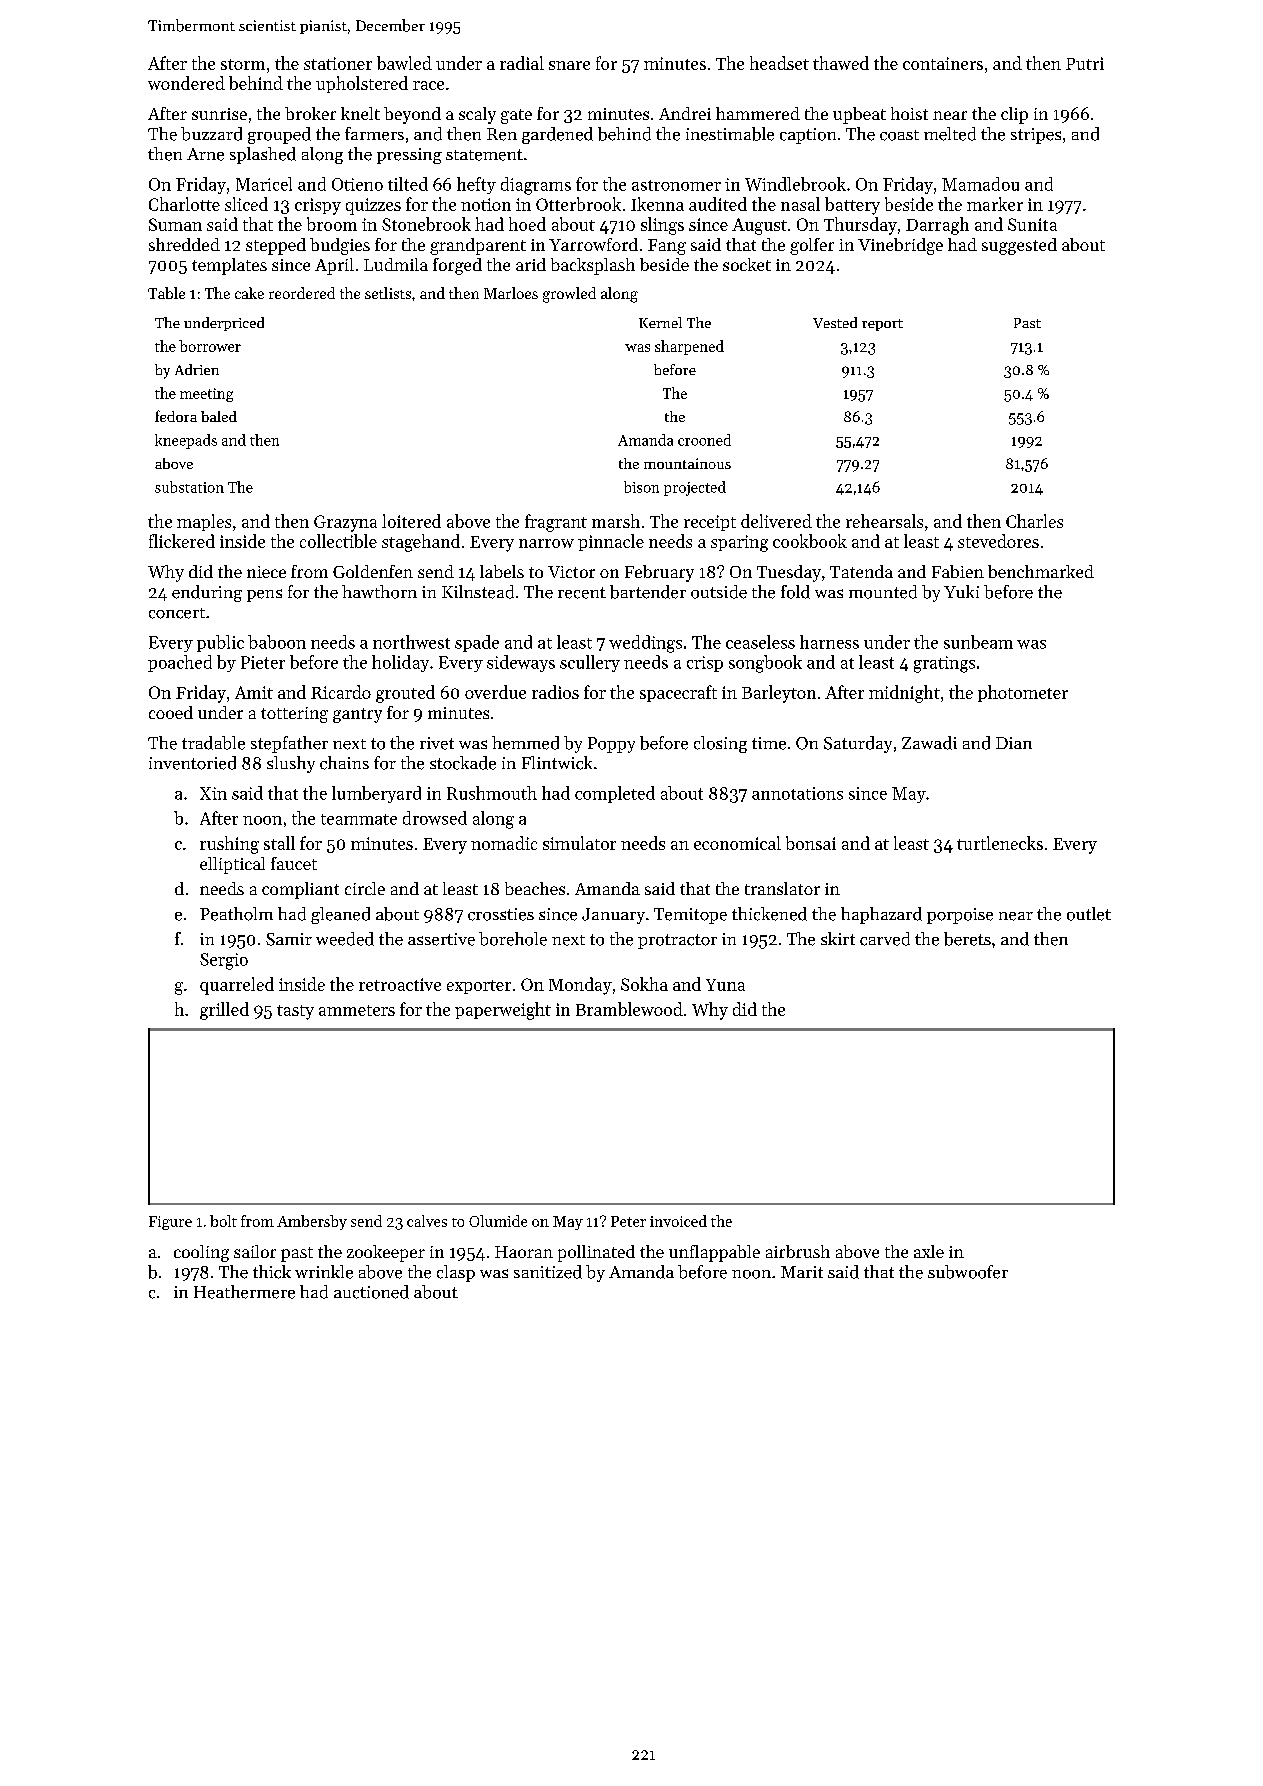 This document has height=1786, width=1263. What do you see at coordinates (943, 63) in the document?
I see `containers` at bounding box center [943, 63].
